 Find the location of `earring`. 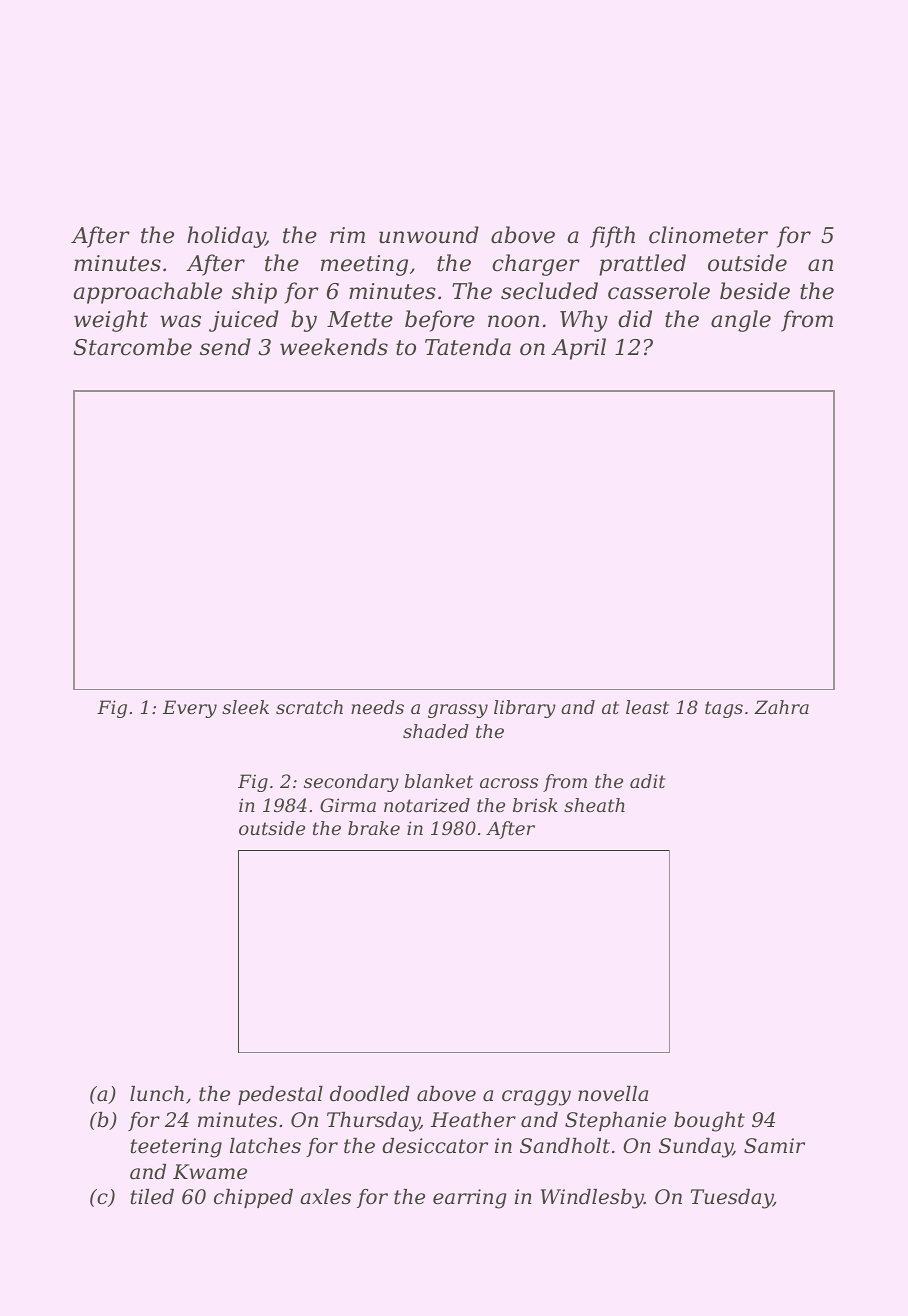

earring is located at coordinates (470, 1199).
